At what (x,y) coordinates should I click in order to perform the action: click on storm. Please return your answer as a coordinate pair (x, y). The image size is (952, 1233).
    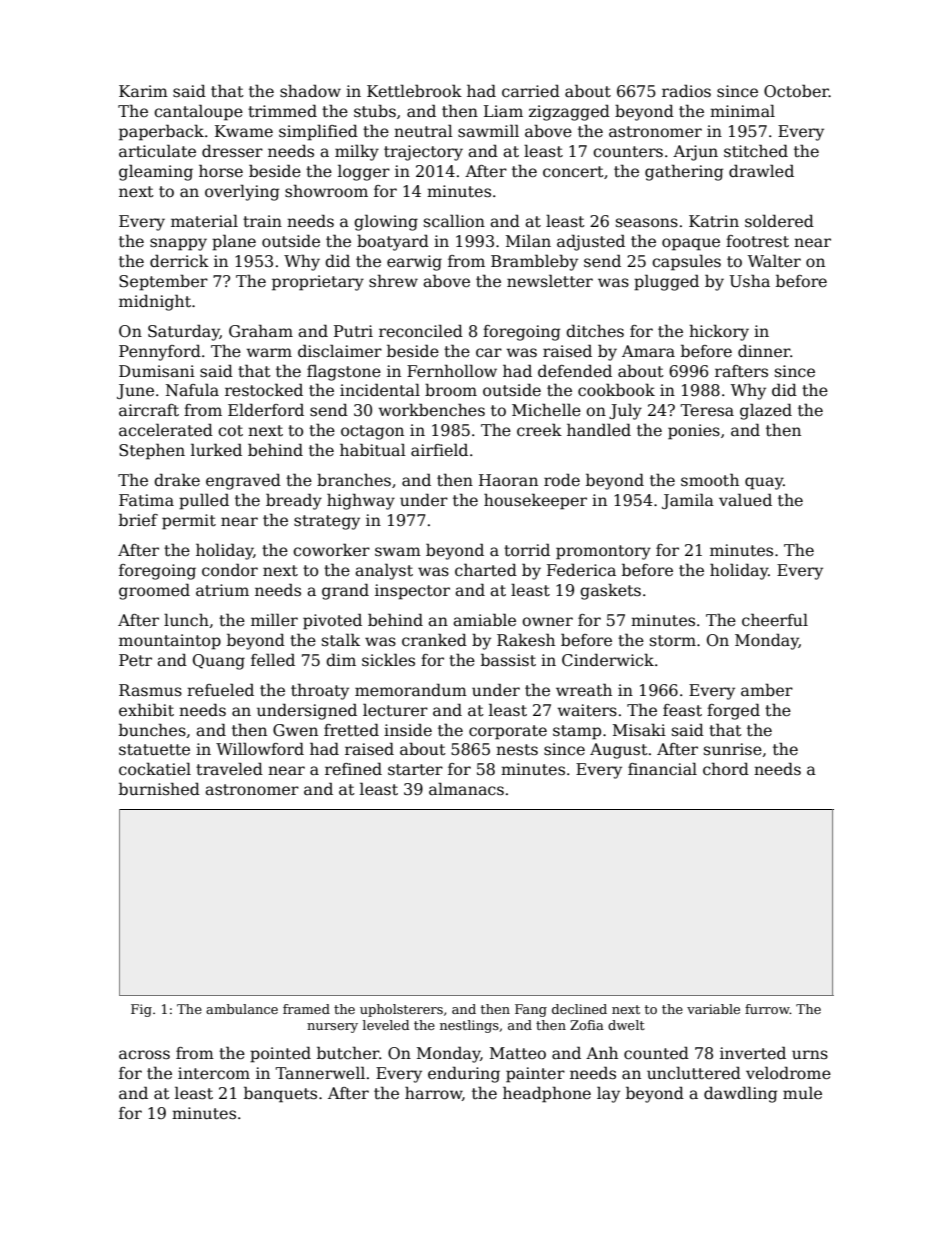
    Looking at the image, I should click on (673, 641).
